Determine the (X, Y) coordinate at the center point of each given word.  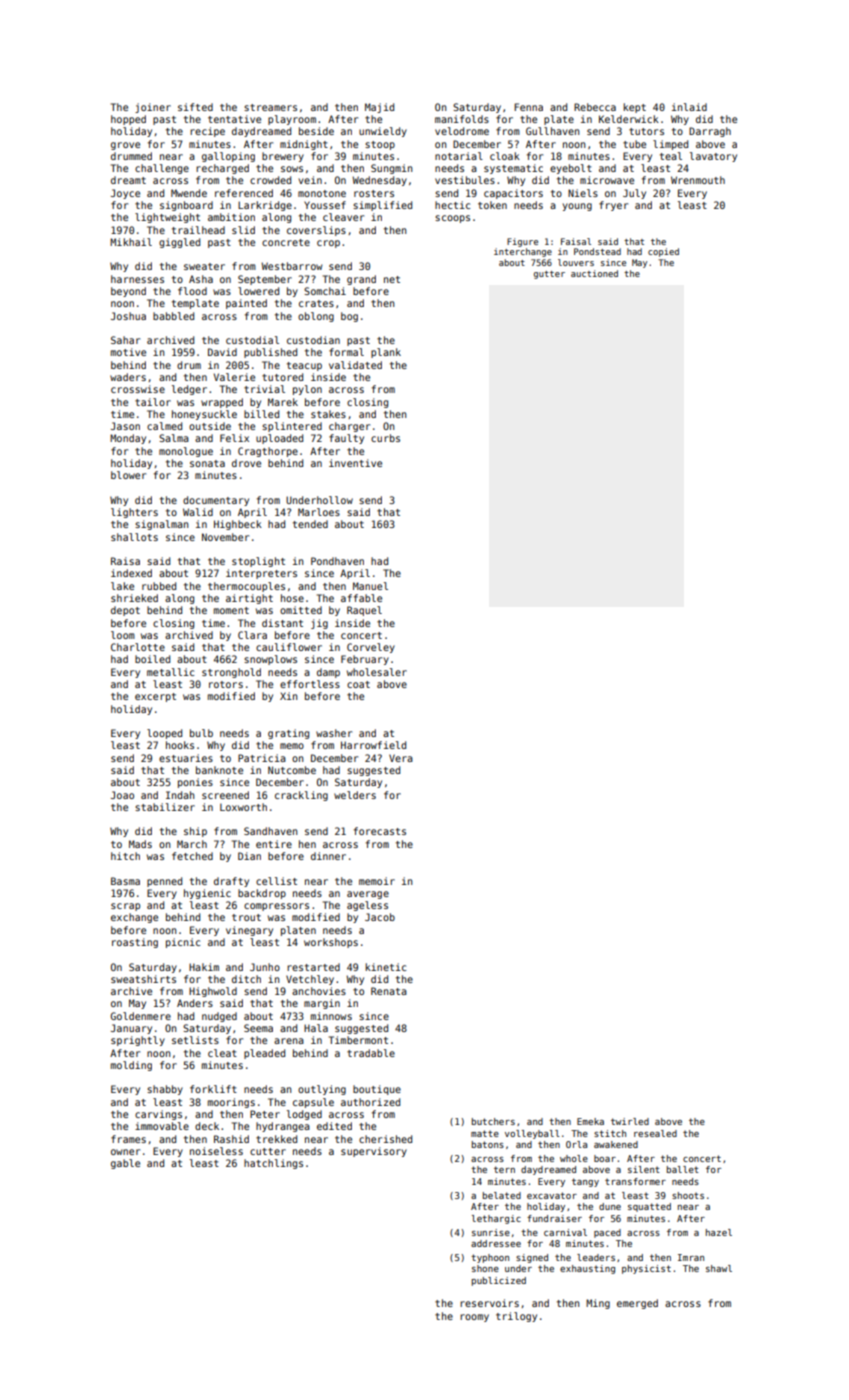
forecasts (380, 831)
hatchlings (273, 1164)
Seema (258, 1028)
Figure (522, 242)
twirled (630, 1121)
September (265, 280)
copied (663, 252)
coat (358, 684)
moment (231, 610)
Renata (389, 991)
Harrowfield (373, 745)
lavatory (713, 157)
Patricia (262, 758)
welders (355, 795)
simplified (382, 206)
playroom (292, 120)
